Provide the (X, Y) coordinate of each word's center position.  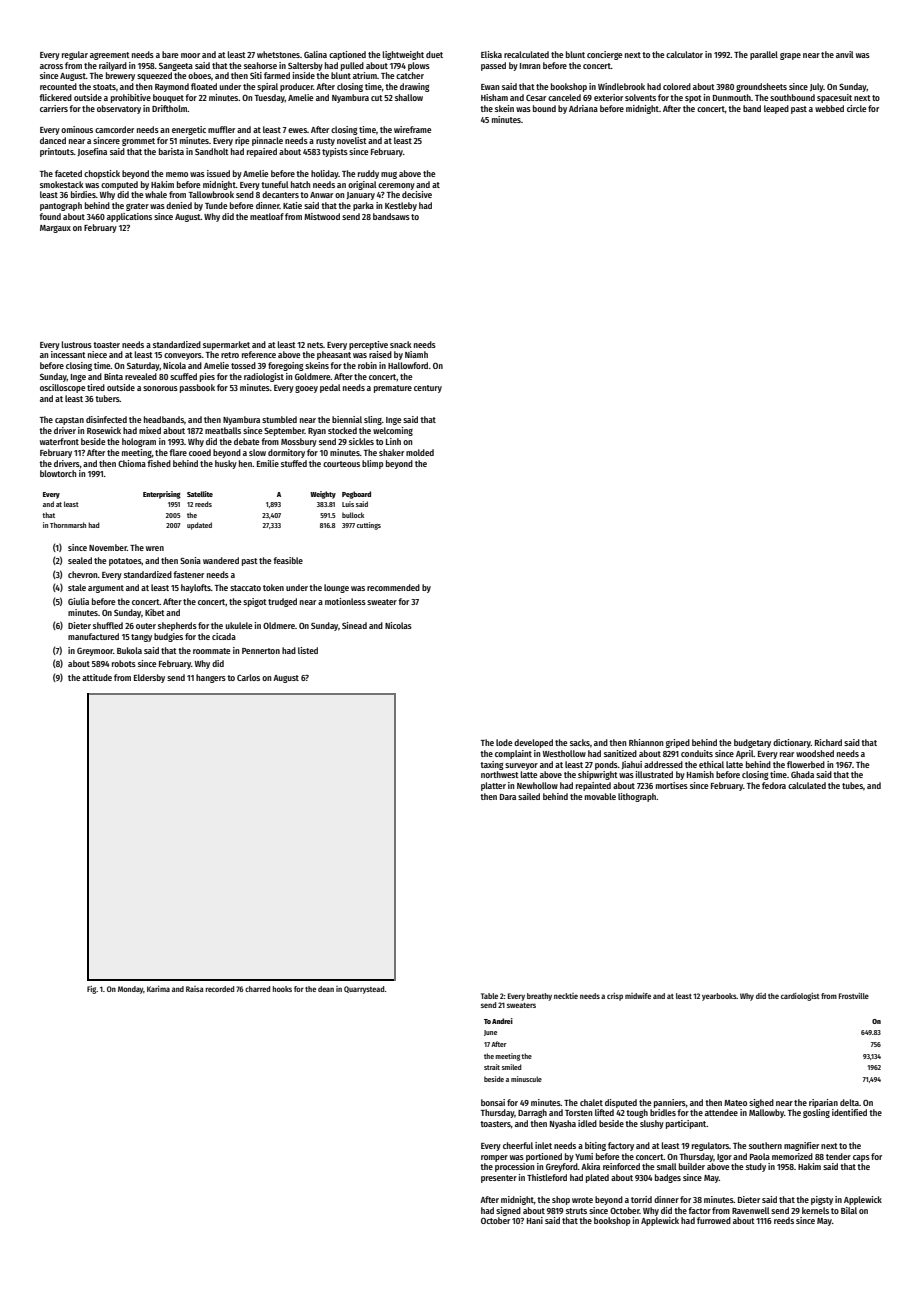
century (428, 389)
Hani (535, 1220)
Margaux (55, 229)
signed (508, 1211)
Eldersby (149, 678)
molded (420, 452)
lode (504, 742)
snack (400, 344)
